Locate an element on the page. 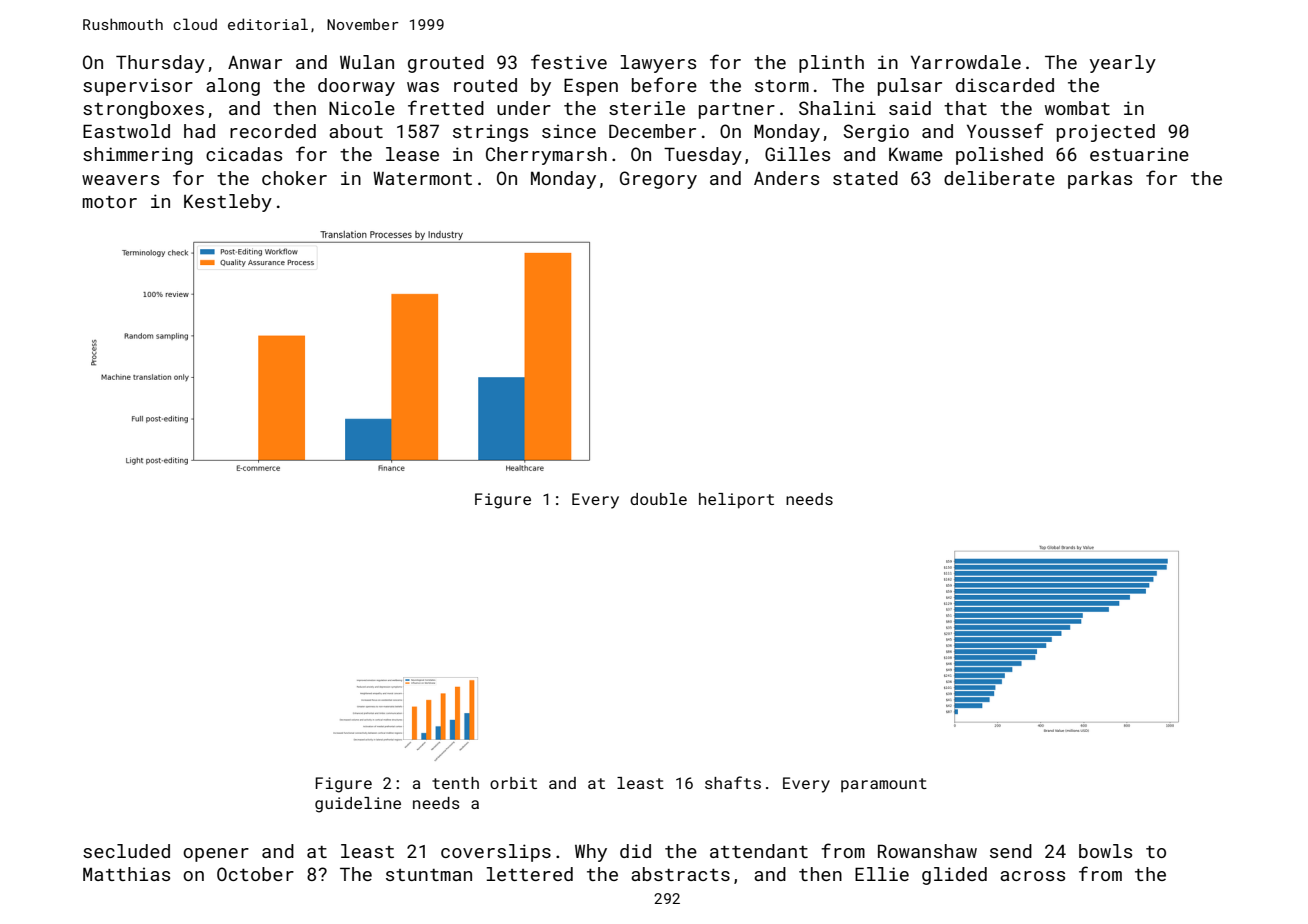 Image resolution: width=1308 pixels, height=924 pixels. Matthias is located at coordinates (126, 874).
